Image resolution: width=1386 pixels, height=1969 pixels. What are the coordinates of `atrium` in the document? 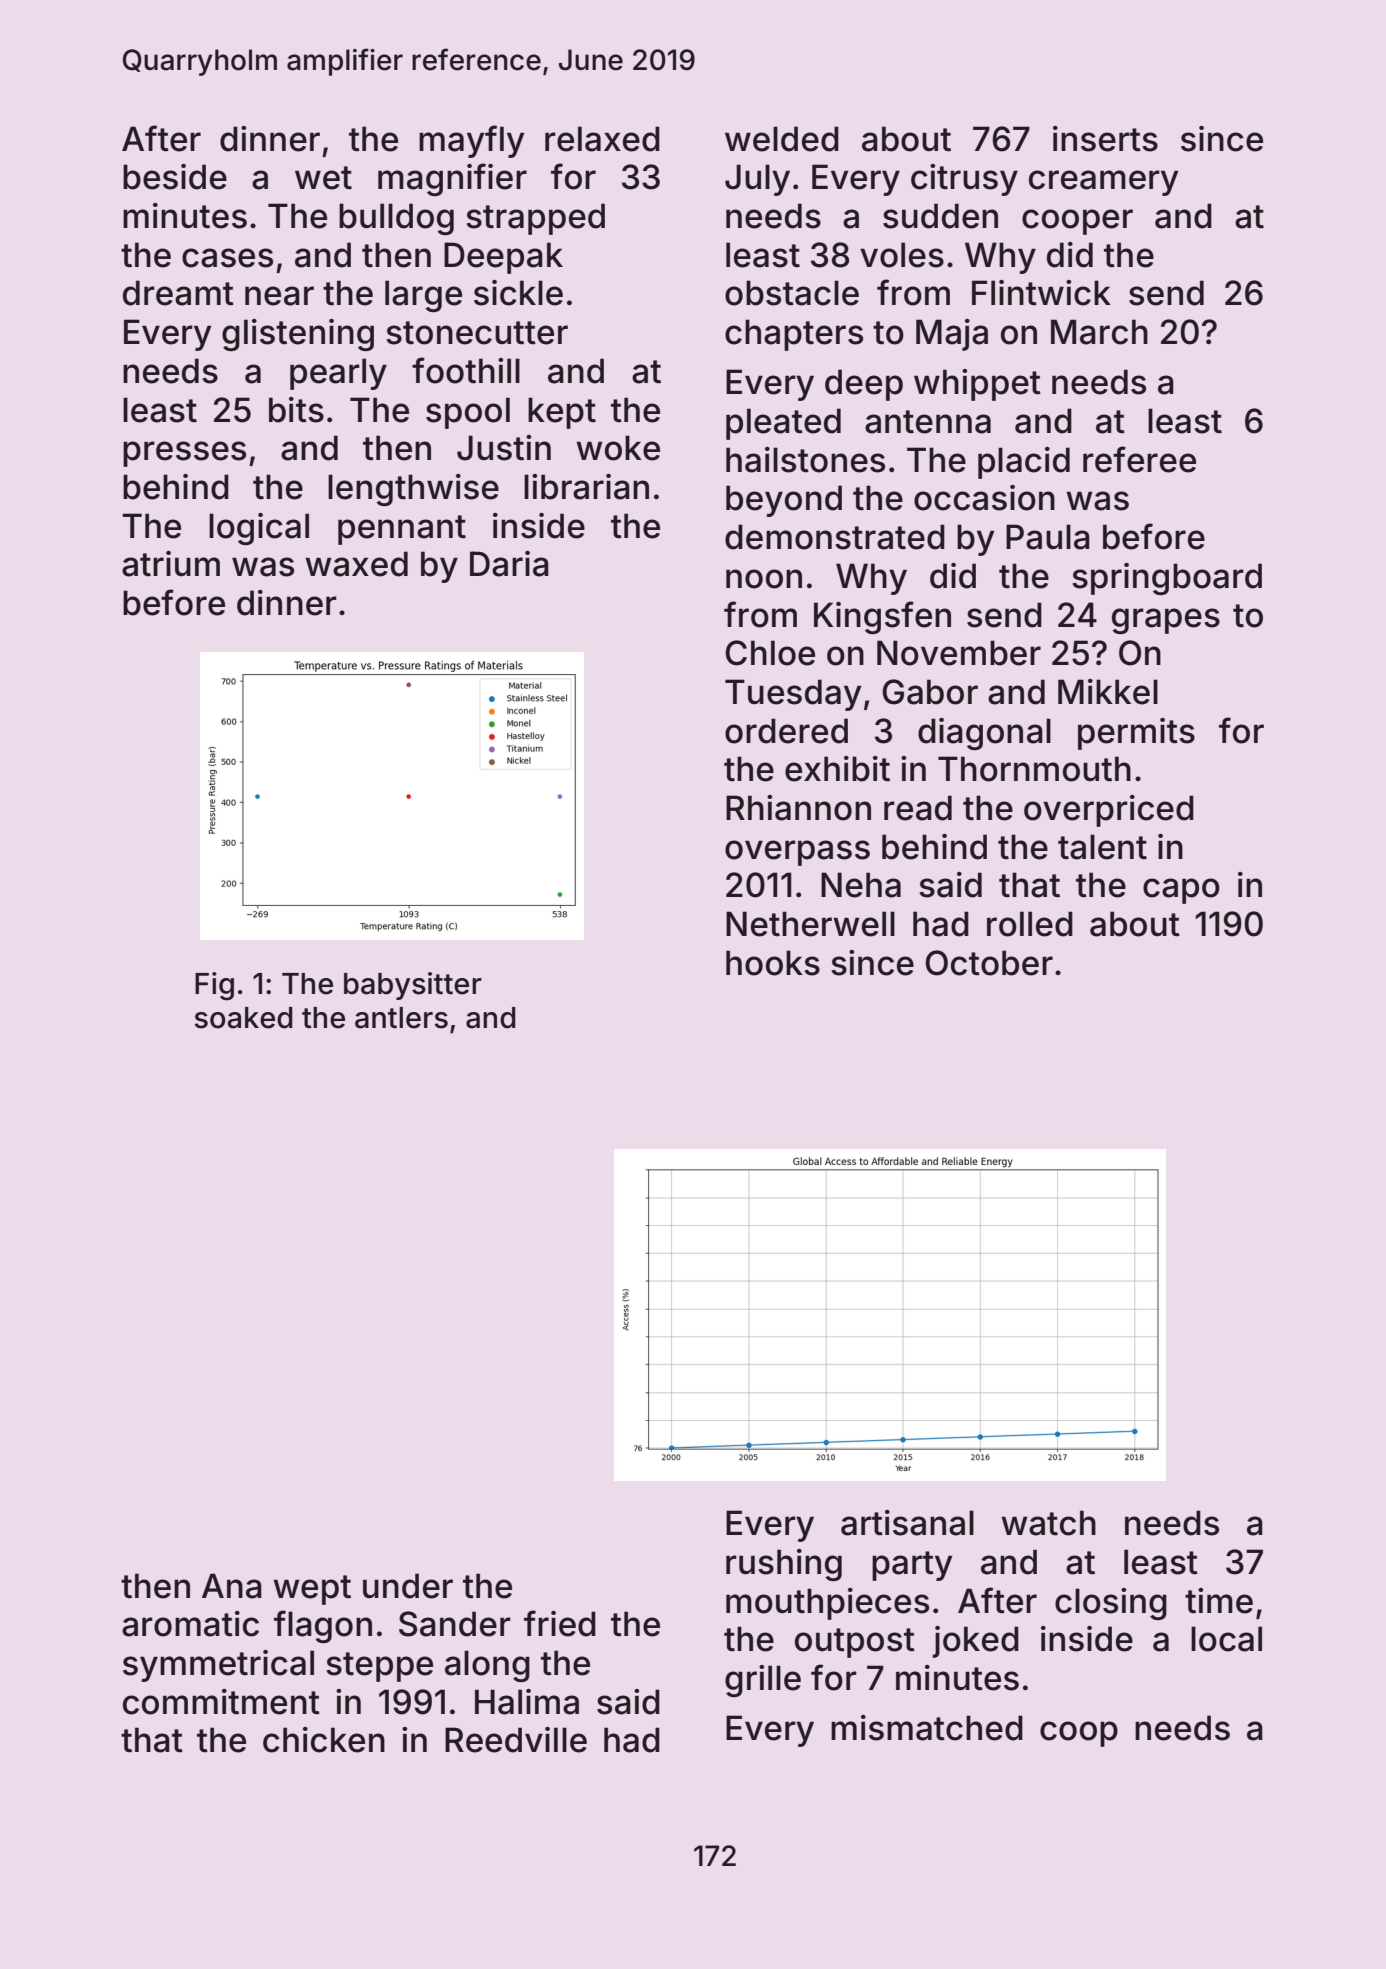 It's located at (171, 564).
